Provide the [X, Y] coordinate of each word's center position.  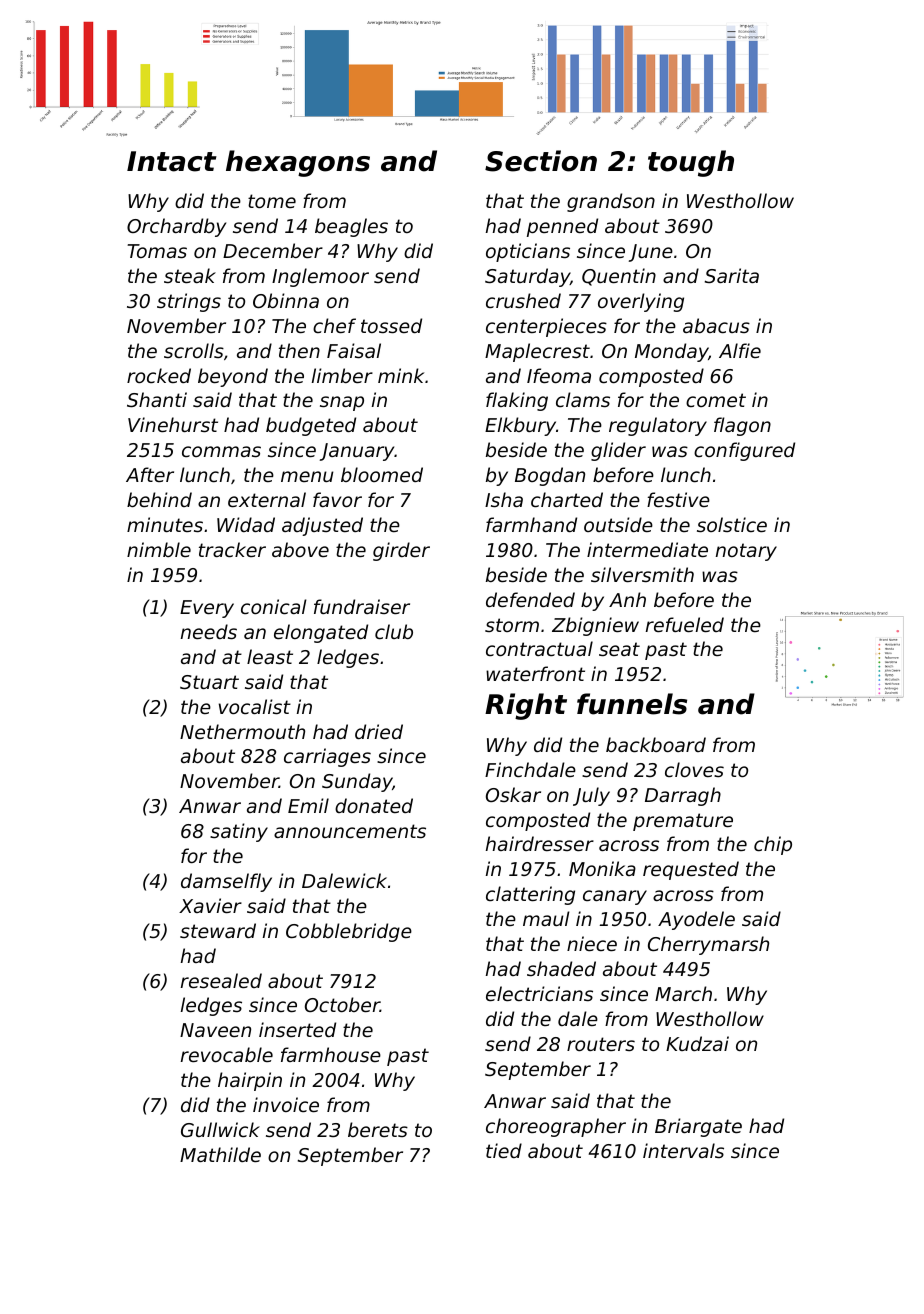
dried [379, 731]
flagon [742, 426]
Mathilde [220, 1154]
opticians [528, 252]
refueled [685, 624]
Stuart [209, 682]
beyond [233, 377]
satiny [239, 832]
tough [691, 163]
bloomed [382, 474]
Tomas [157, 251]
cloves [694, 769]
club [394, 631]
